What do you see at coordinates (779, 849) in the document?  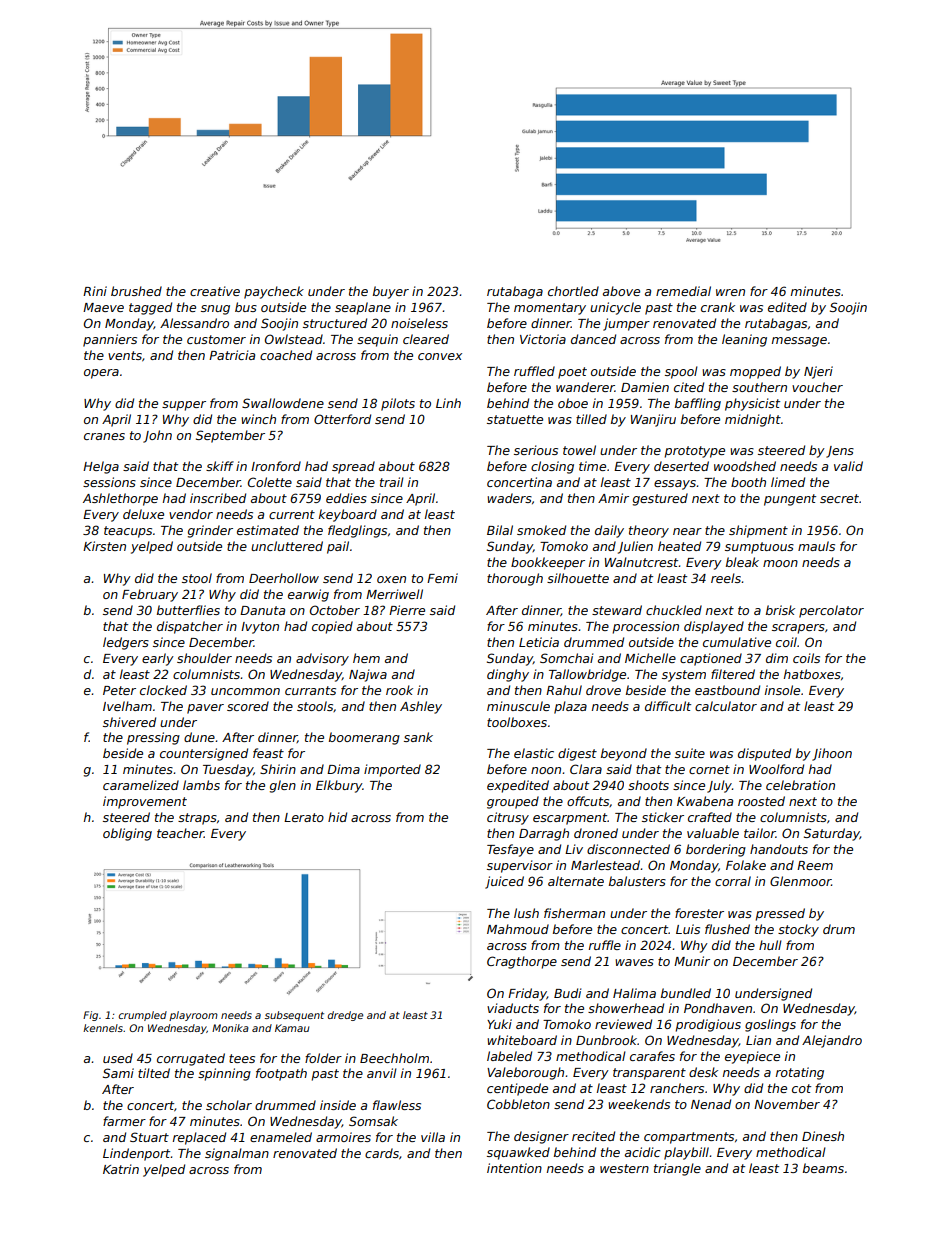 I see `handouts` at bounding box center [779, 849].
